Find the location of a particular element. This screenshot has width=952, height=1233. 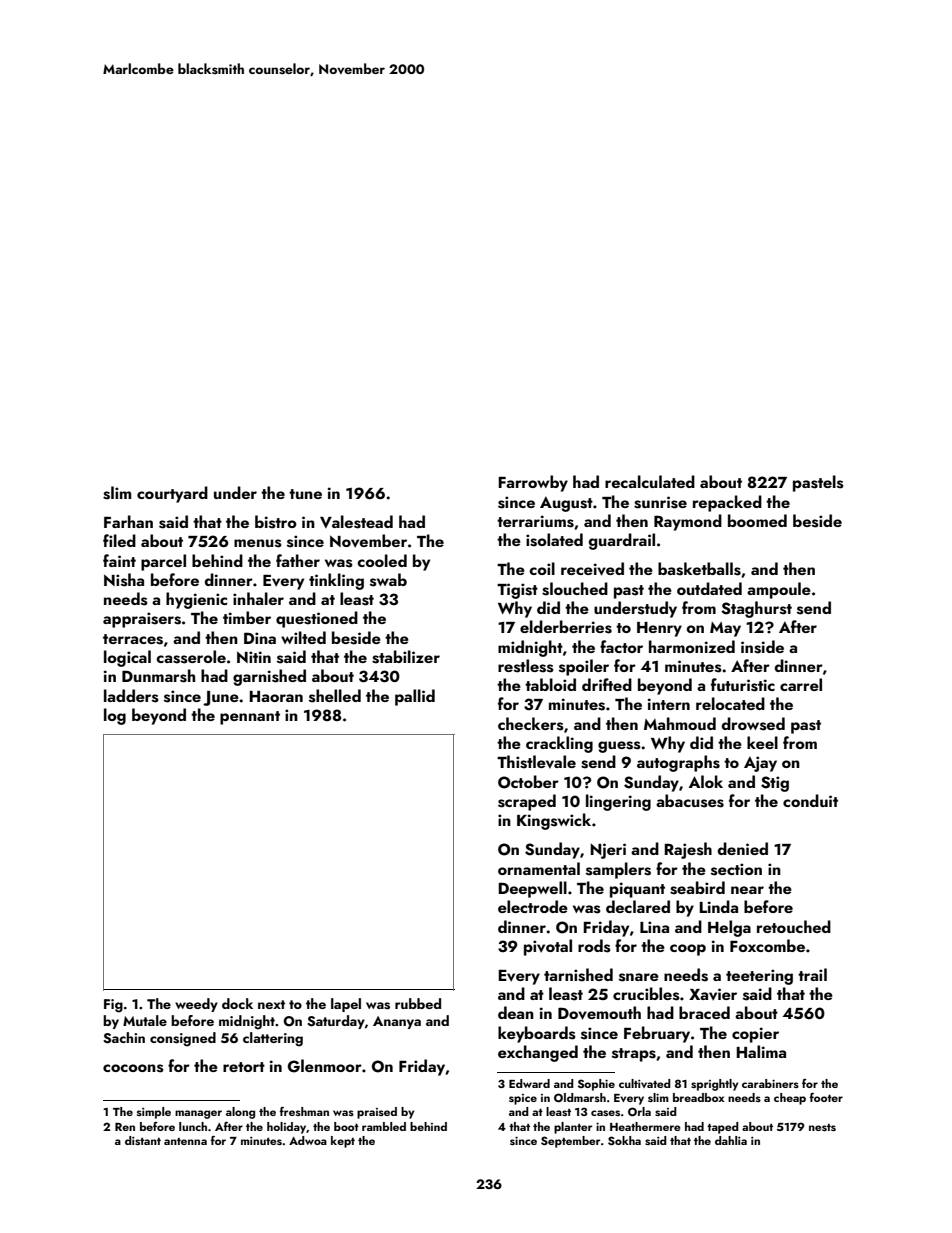

drowsed is located at coordinates (753, 724).
